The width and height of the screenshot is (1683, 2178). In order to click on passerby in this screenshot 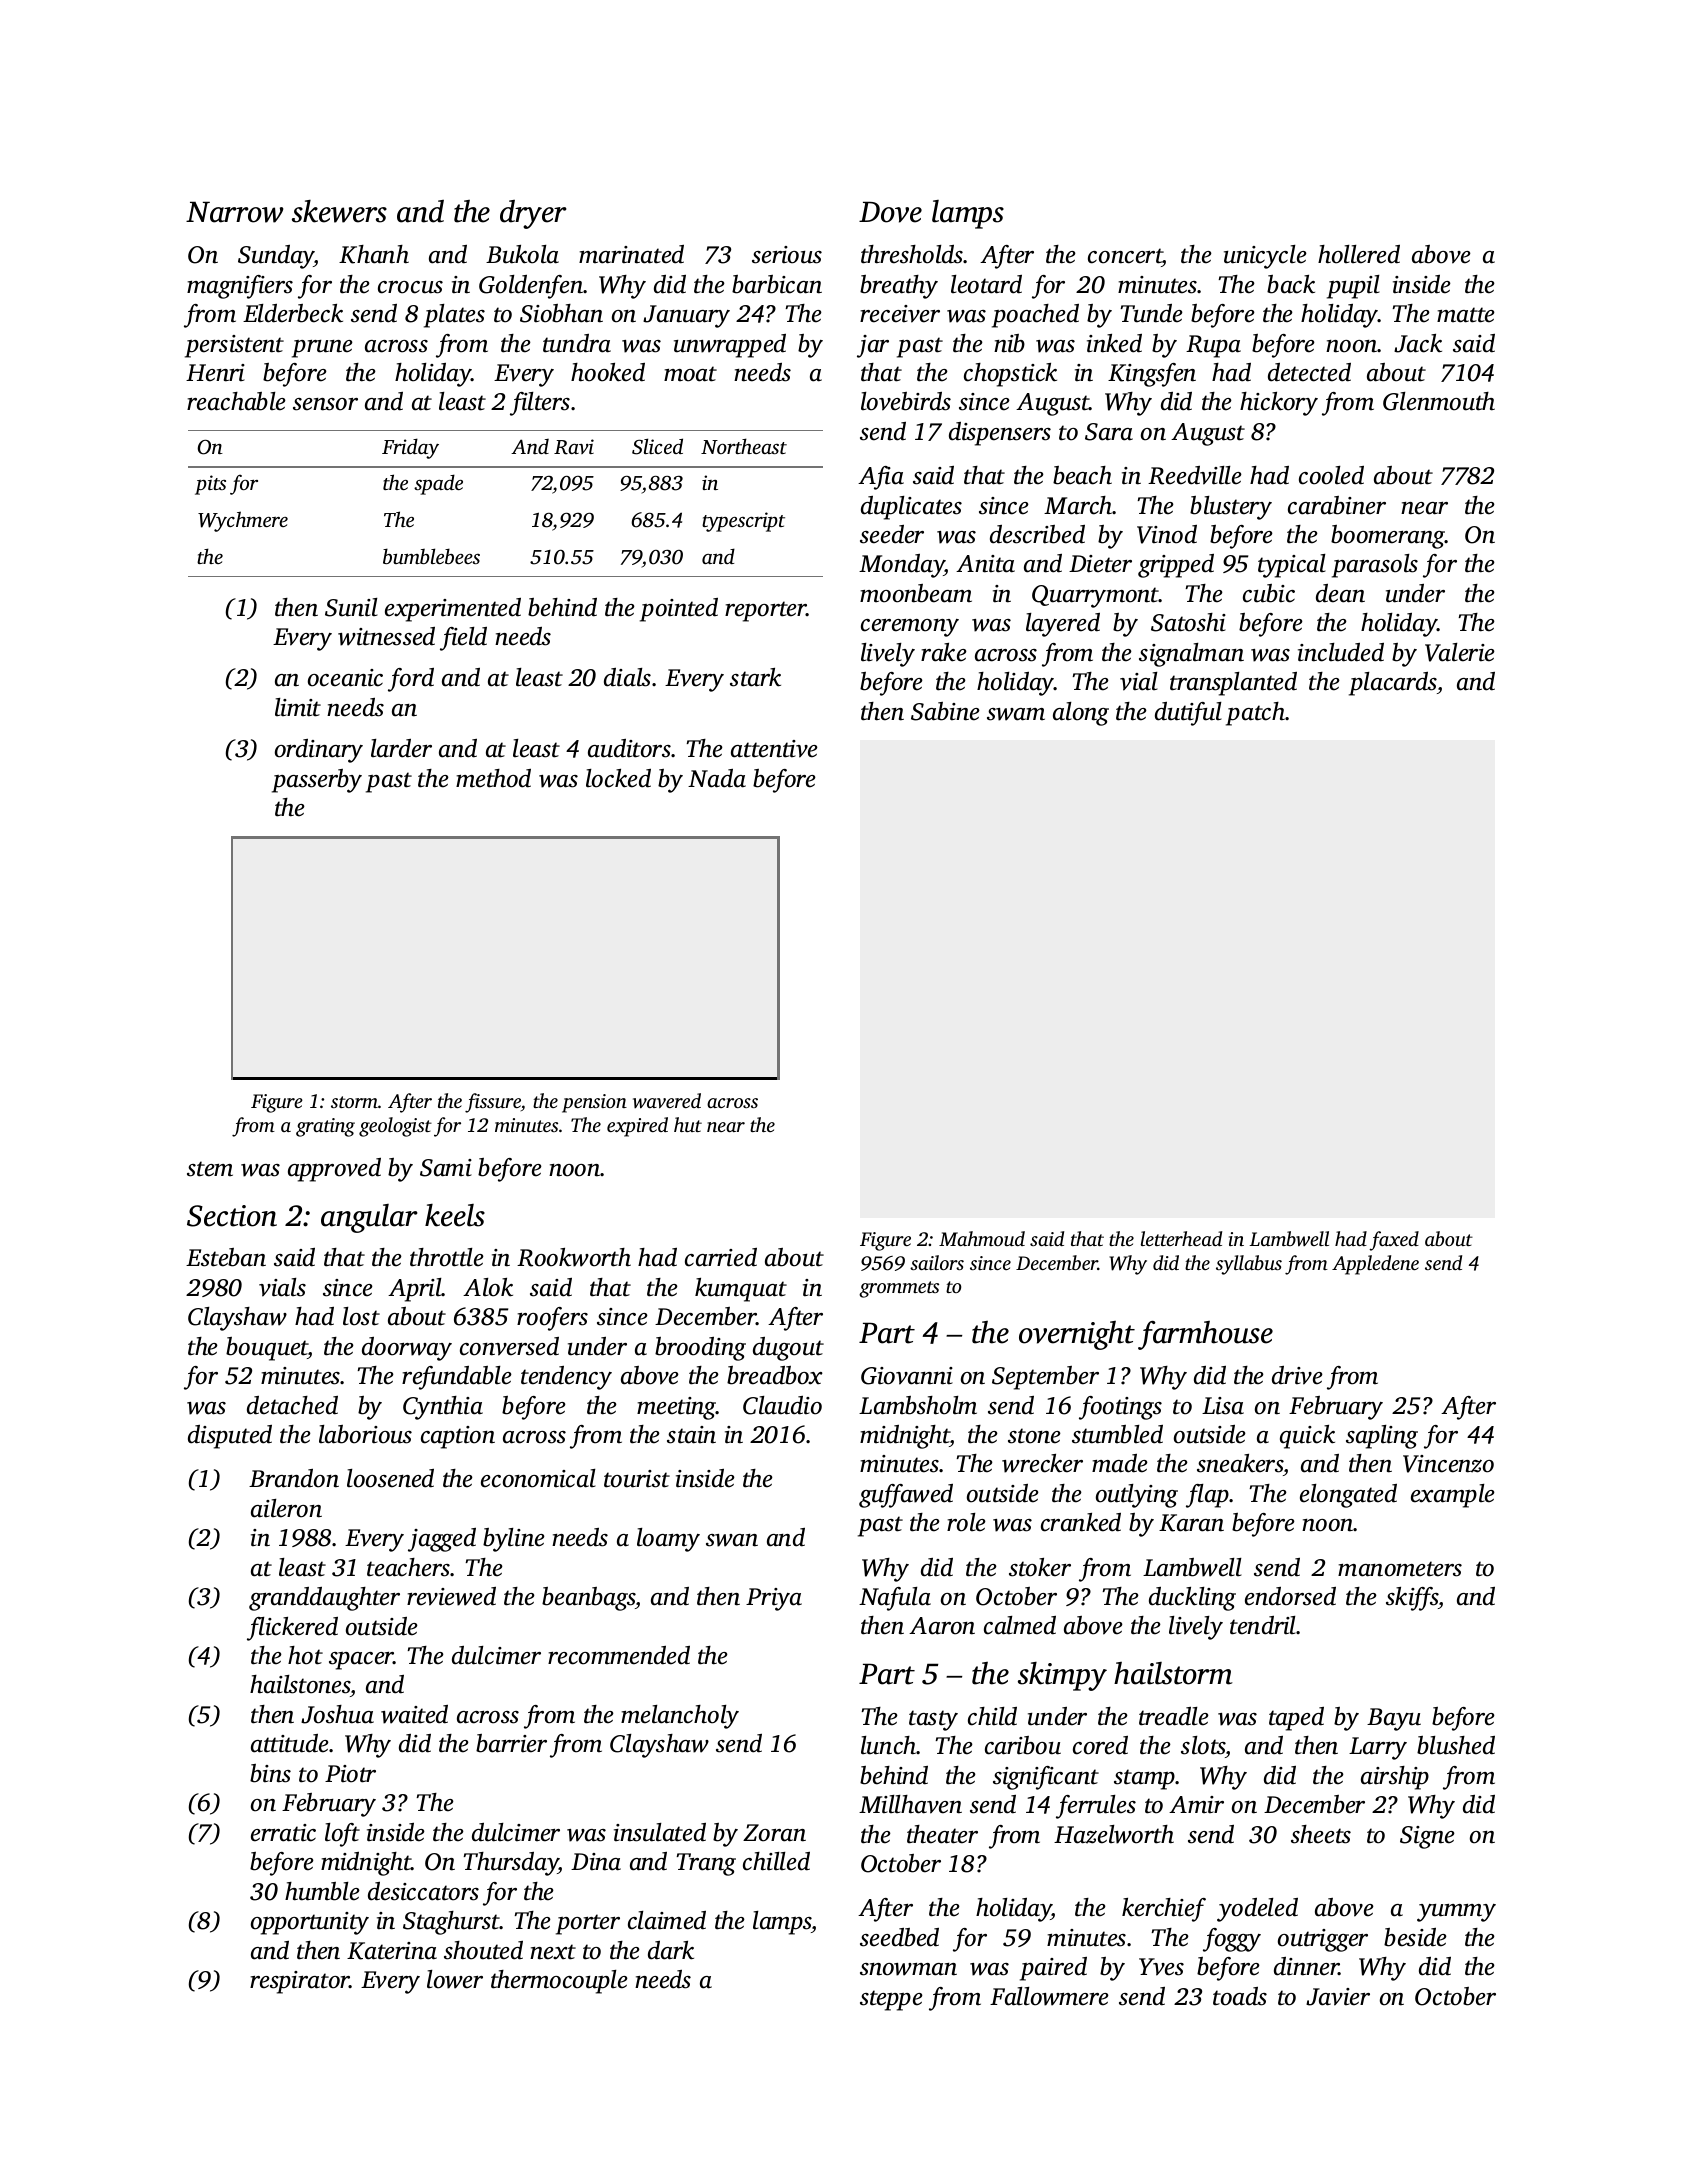, I will do `click(317, 781)`.
